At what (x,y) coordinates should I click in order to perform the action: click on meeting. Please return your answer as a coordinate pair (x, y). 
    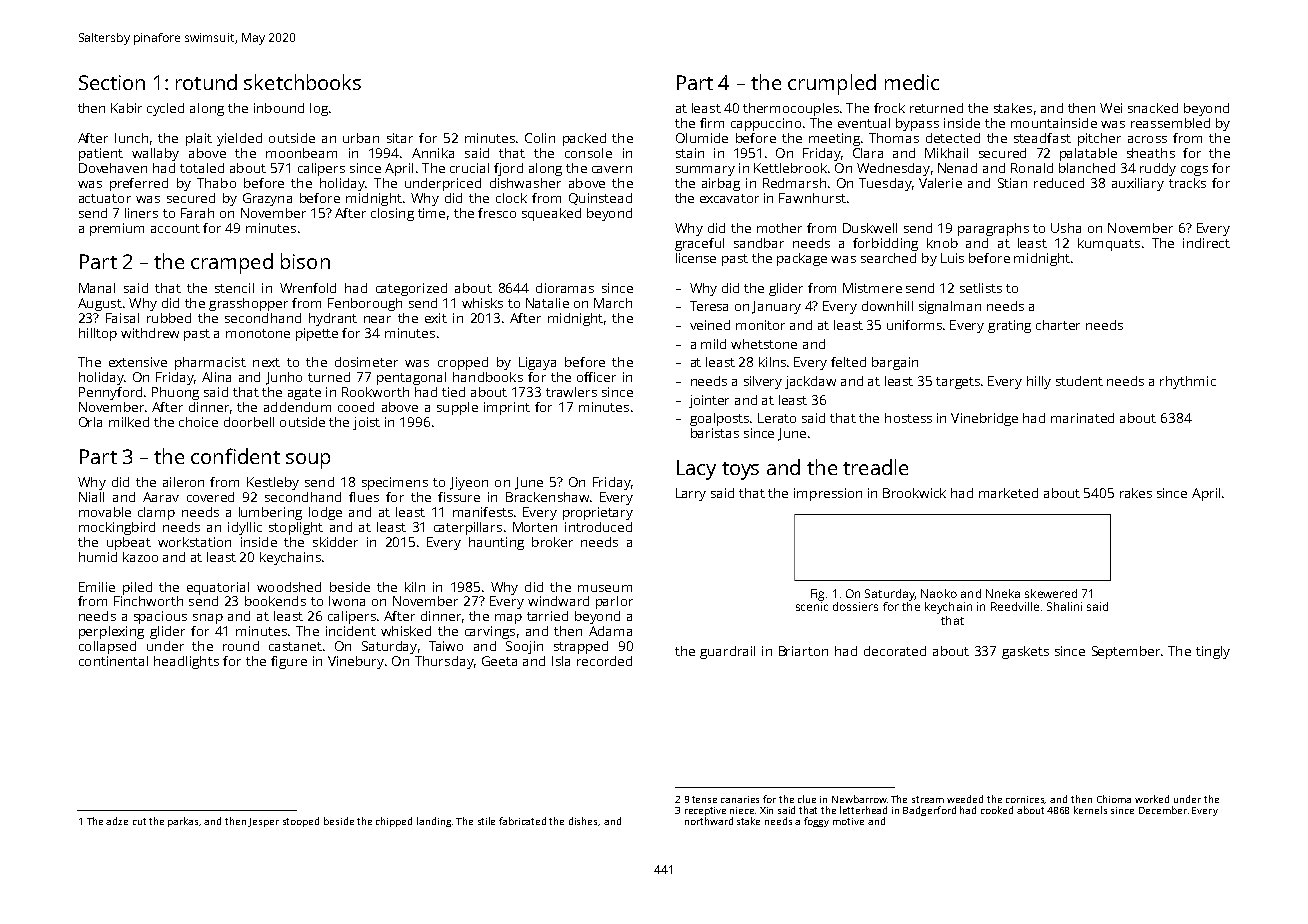
    Looking at the image, I should click on (834, 139).
